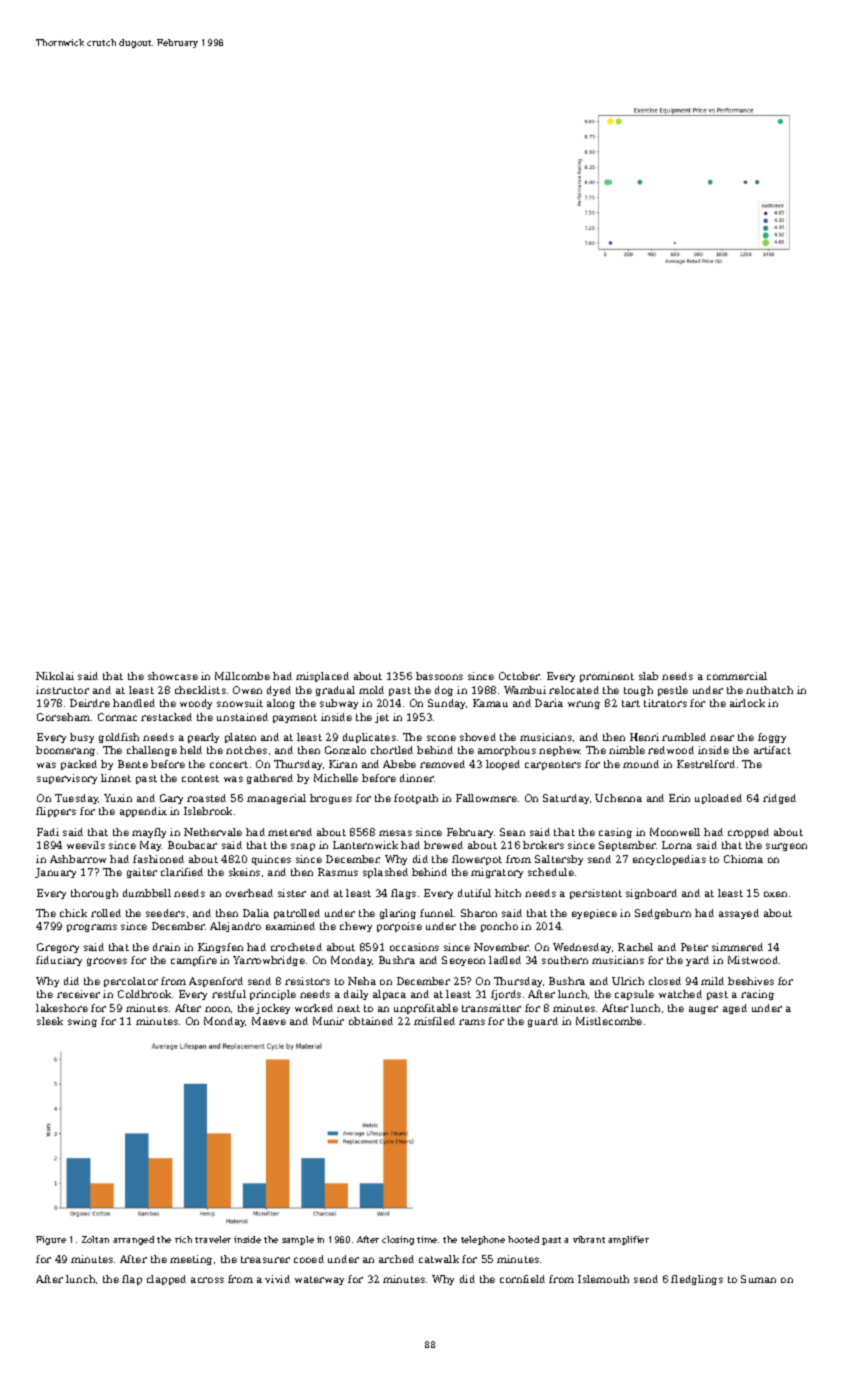 This document has width=849, height=1400. What do you see at coordinates (648, 676) in the document?
I see `slab` at bounding box center [648, 676].
